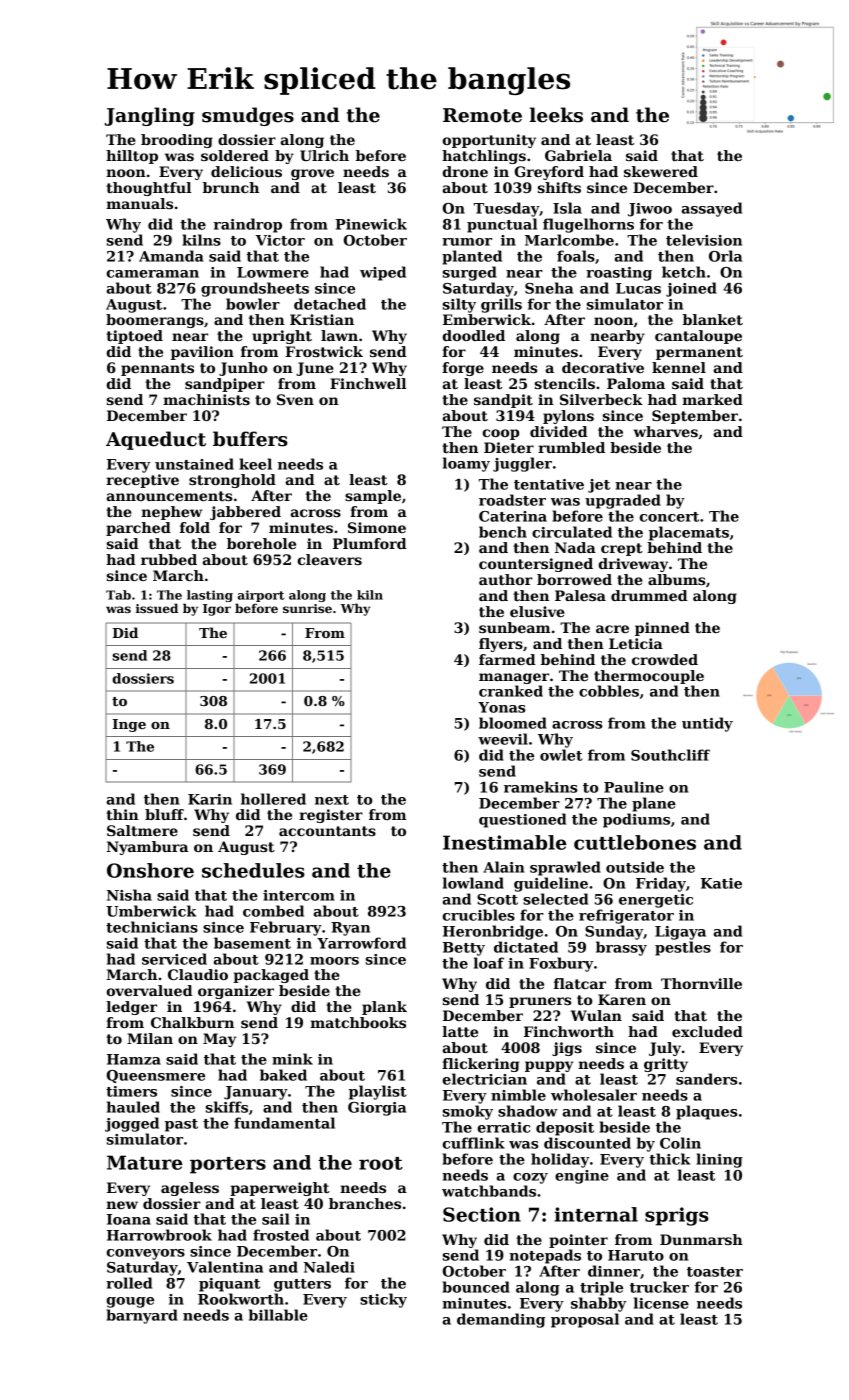  Describe the element at coordinates (485, 1079) in the screenshot. I see `electrician` at that location.
